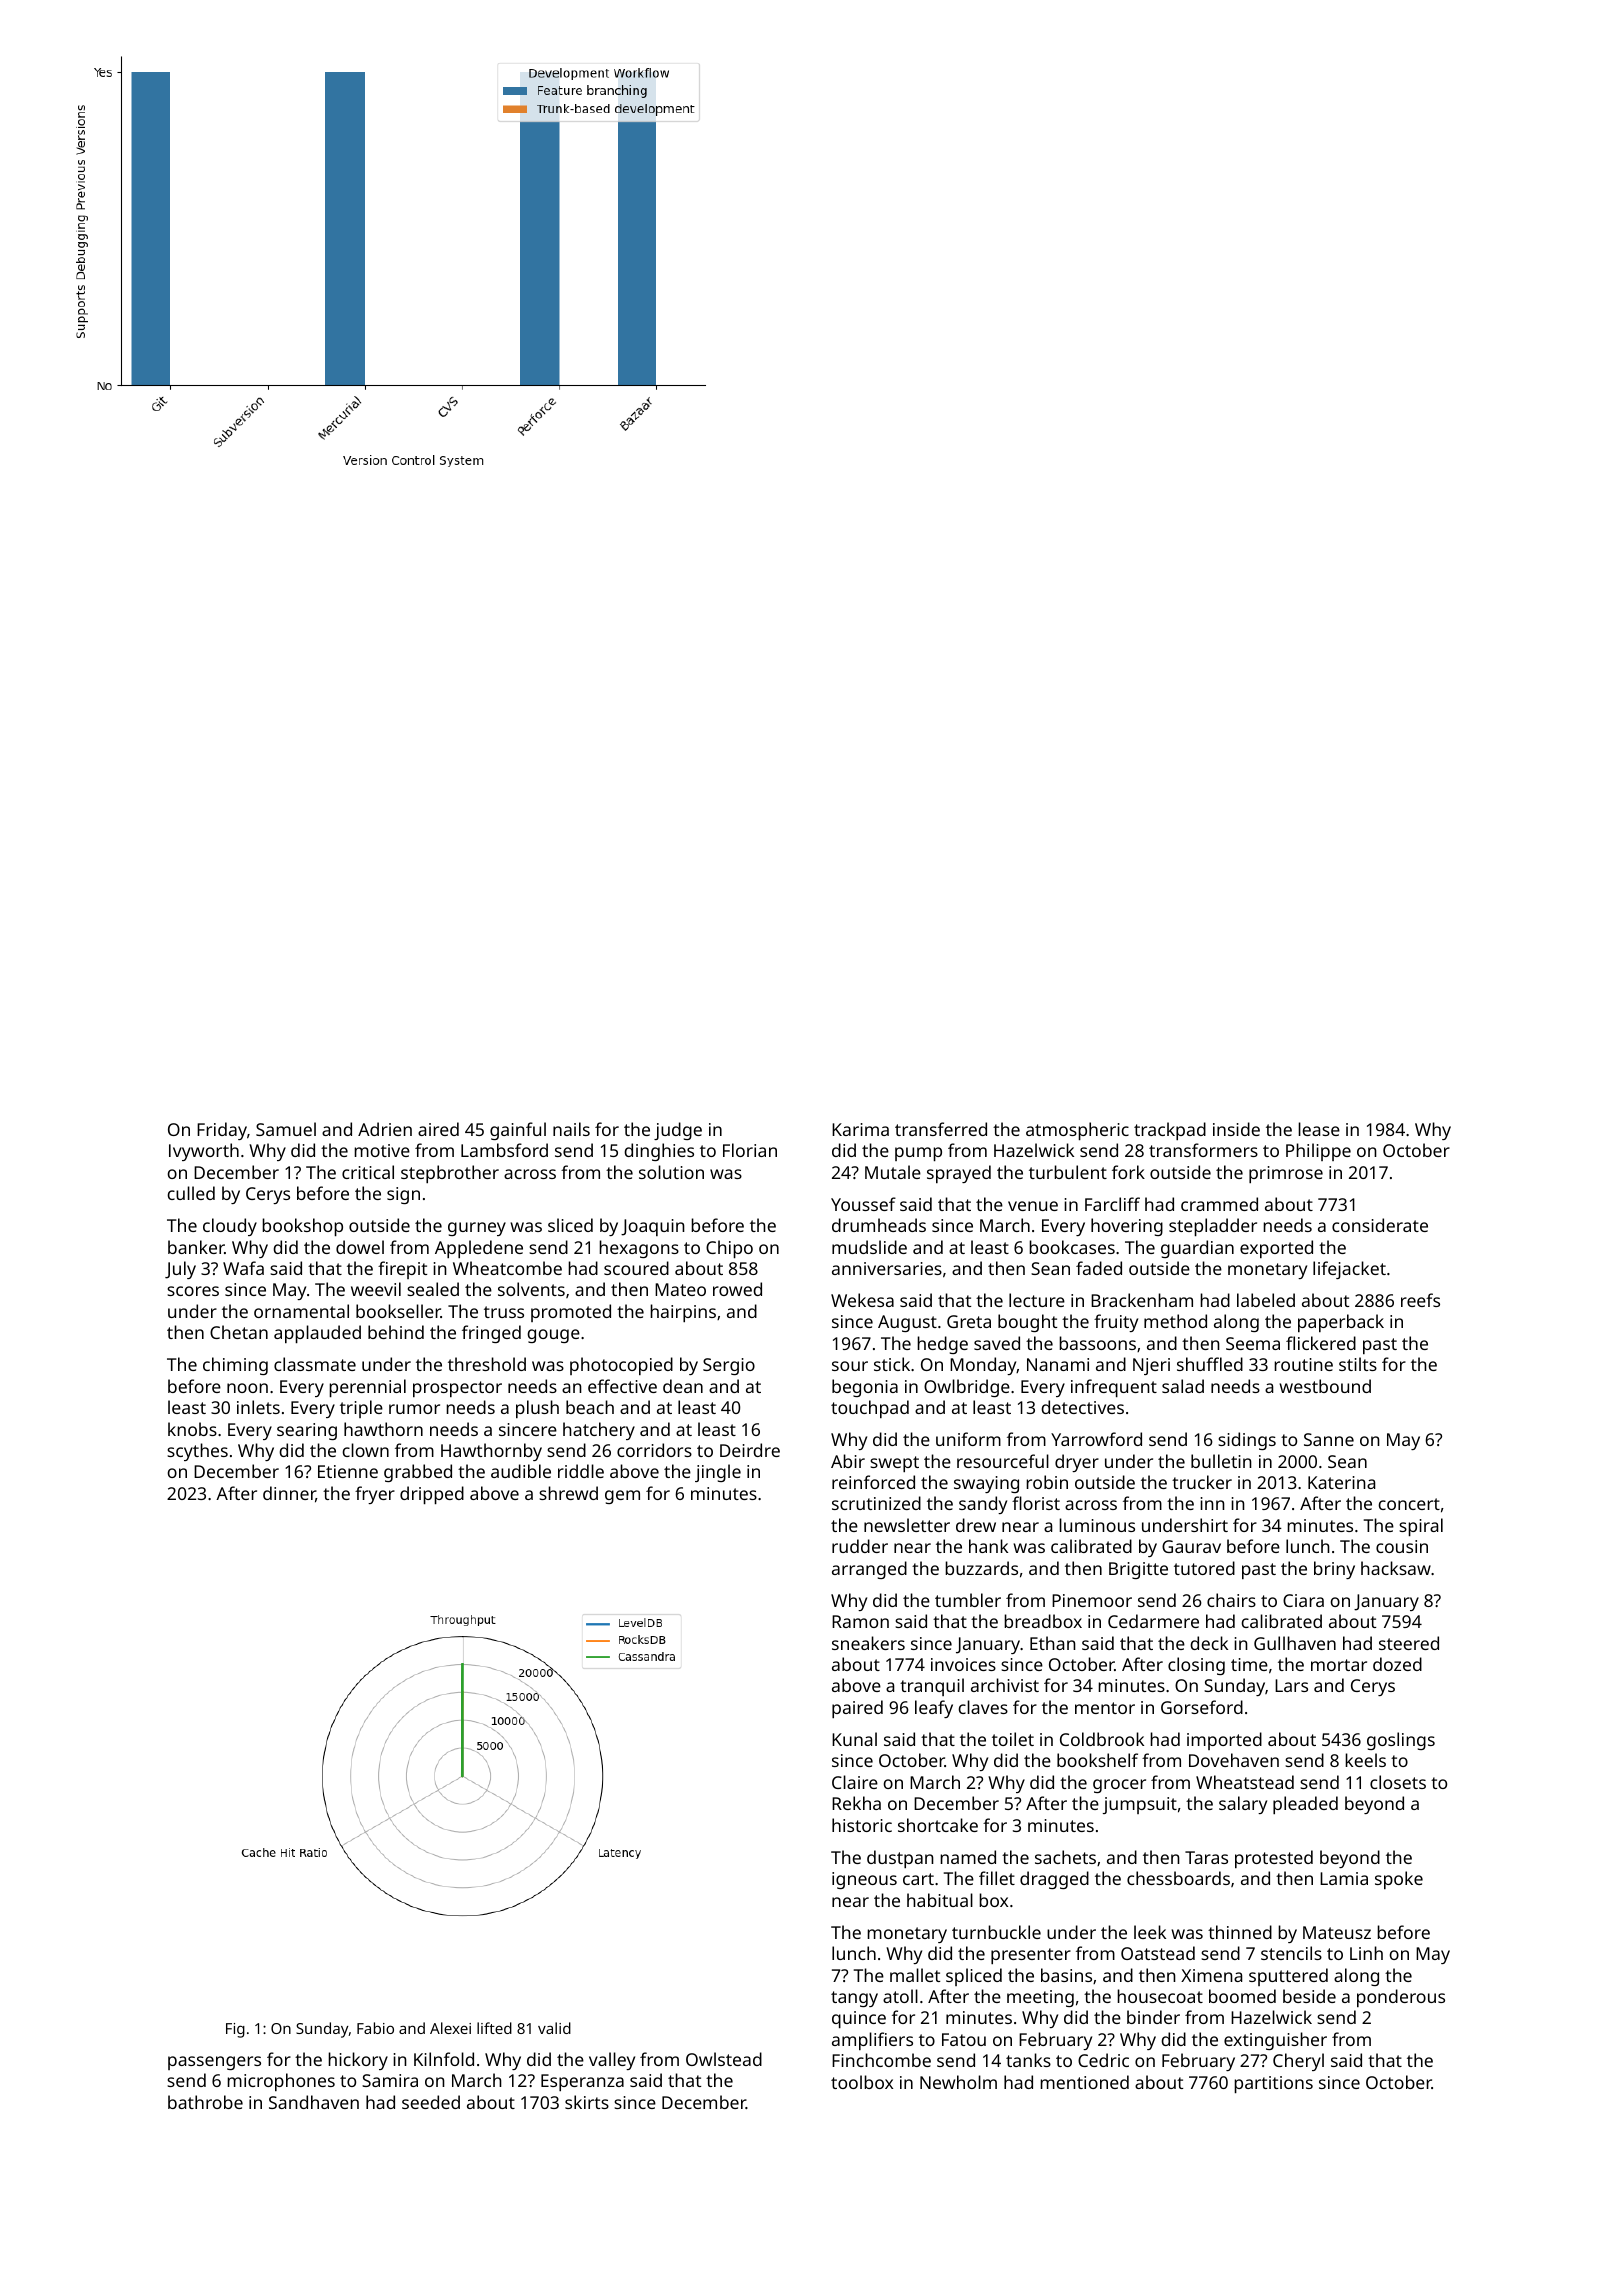 The height and width of the page is (2292, 1620). What do you see at coordinates (1043, 1621) in the page?
I see `breadbox` at bounding box center [1043, 1621].
